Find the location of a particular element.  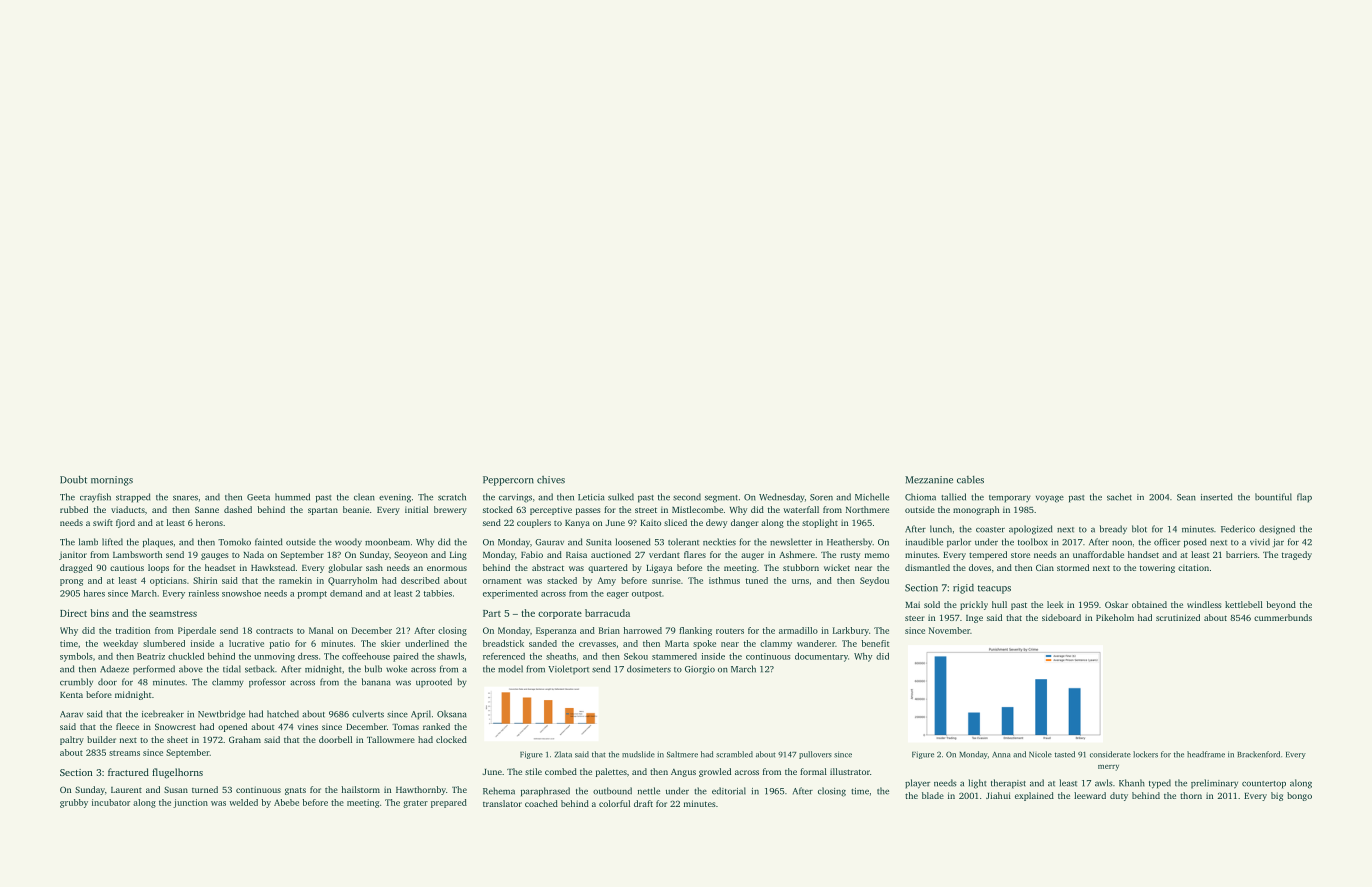

routers is located at coordinates (730, 631).
